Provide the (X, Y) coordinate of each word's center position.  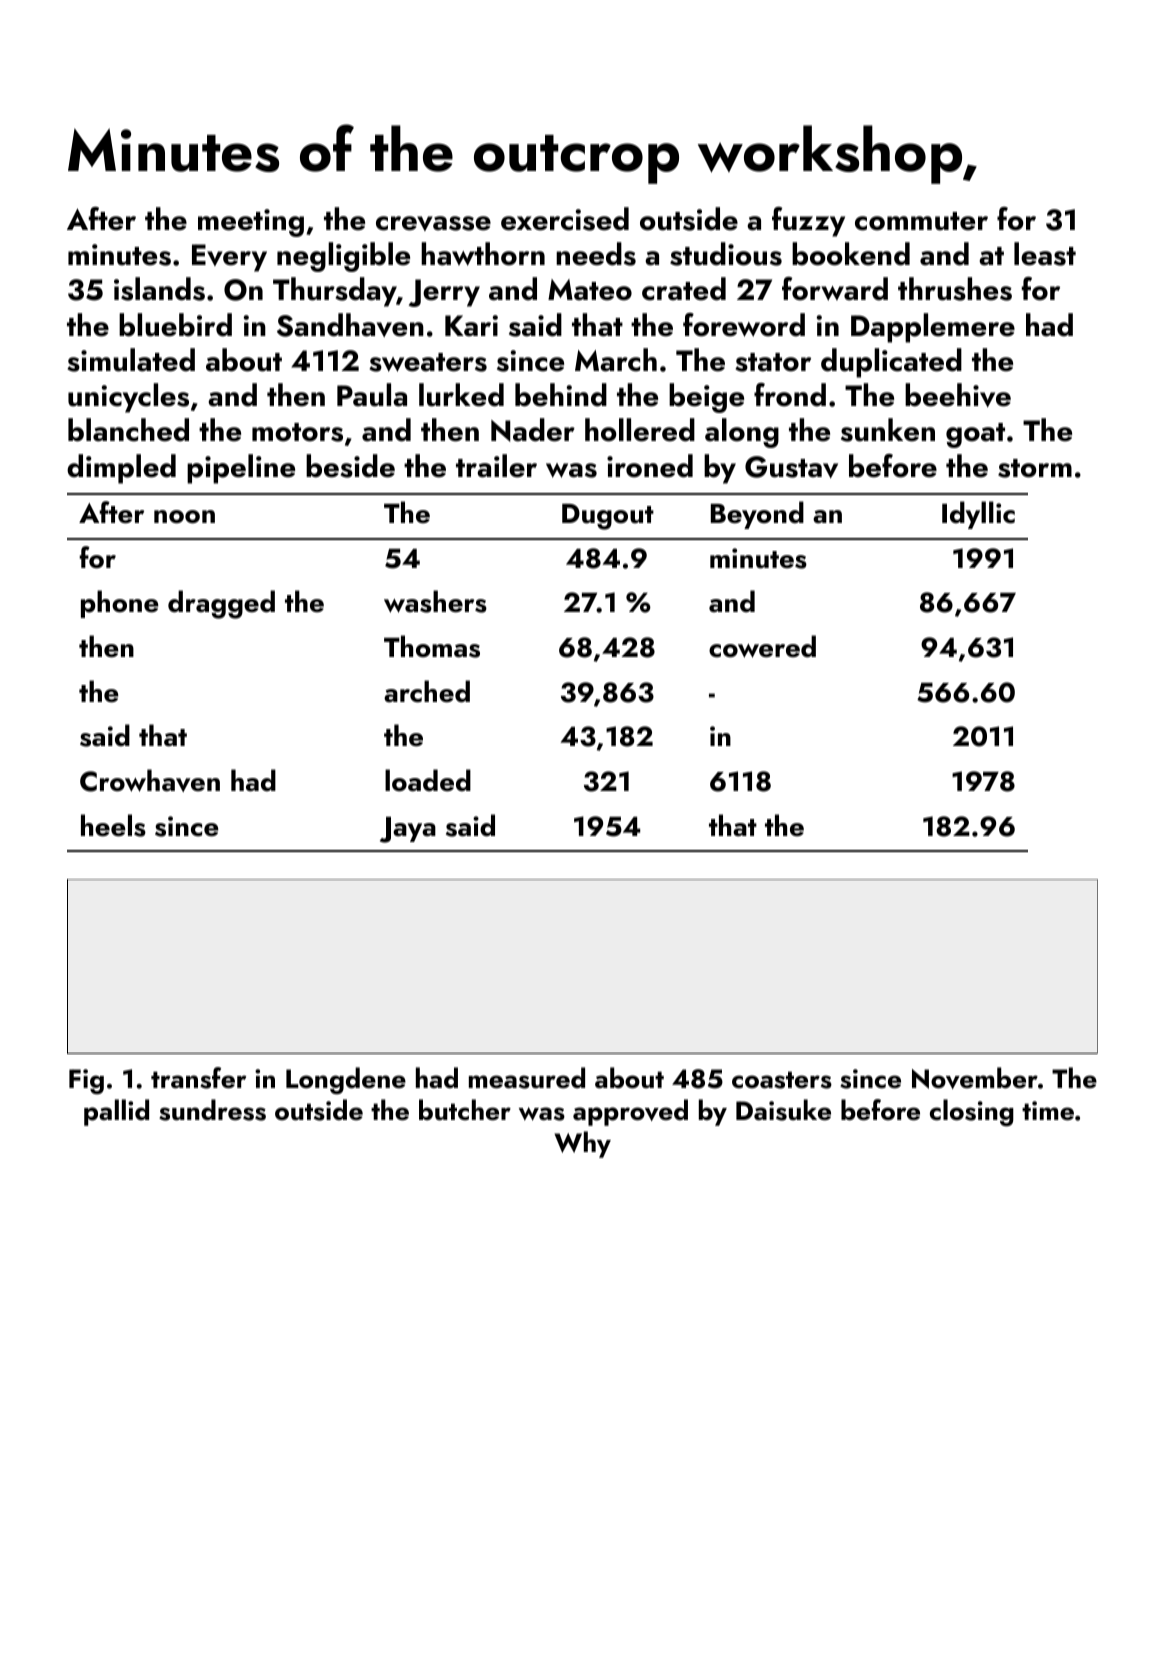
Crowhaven (150, 780)
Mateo (590, 290)
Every (229, 258)
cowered (762, 646)
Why (582, 1144)
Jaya (408, 830)
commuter (921, 221)
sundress (212, 1110)
